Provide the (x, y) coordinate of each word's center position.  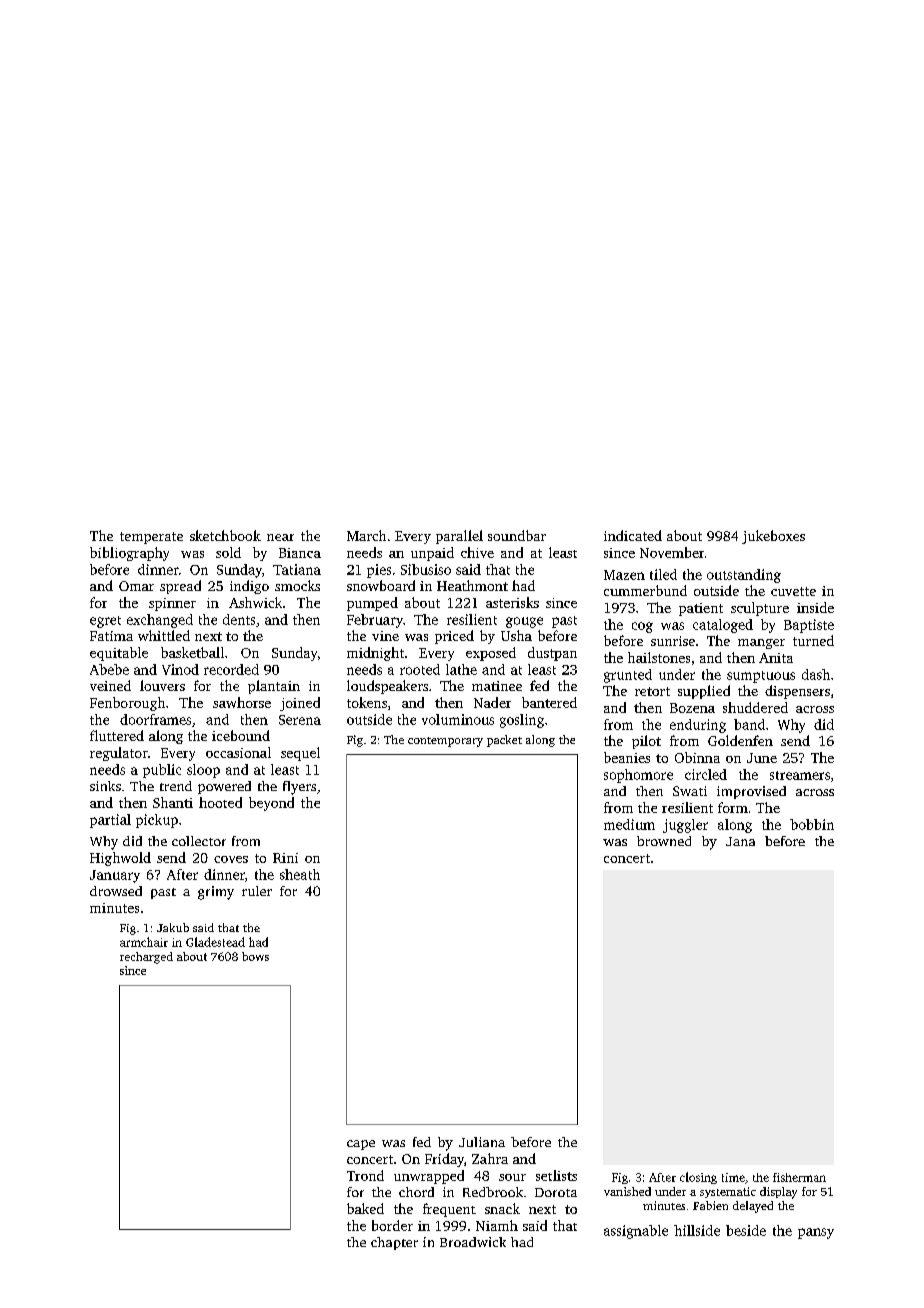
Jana (740, 841)
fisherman (799, 1177)
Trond (365, 1175)
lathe (461, 669)
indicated (633, 535)
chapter (394, 1243)
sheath (300, 874)
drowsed (116, 891)
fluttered (117, 735)
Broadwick (473, 1242)
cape (361, 1145)
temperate (151, 538)
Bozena (692, 708)
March (366, 535)
